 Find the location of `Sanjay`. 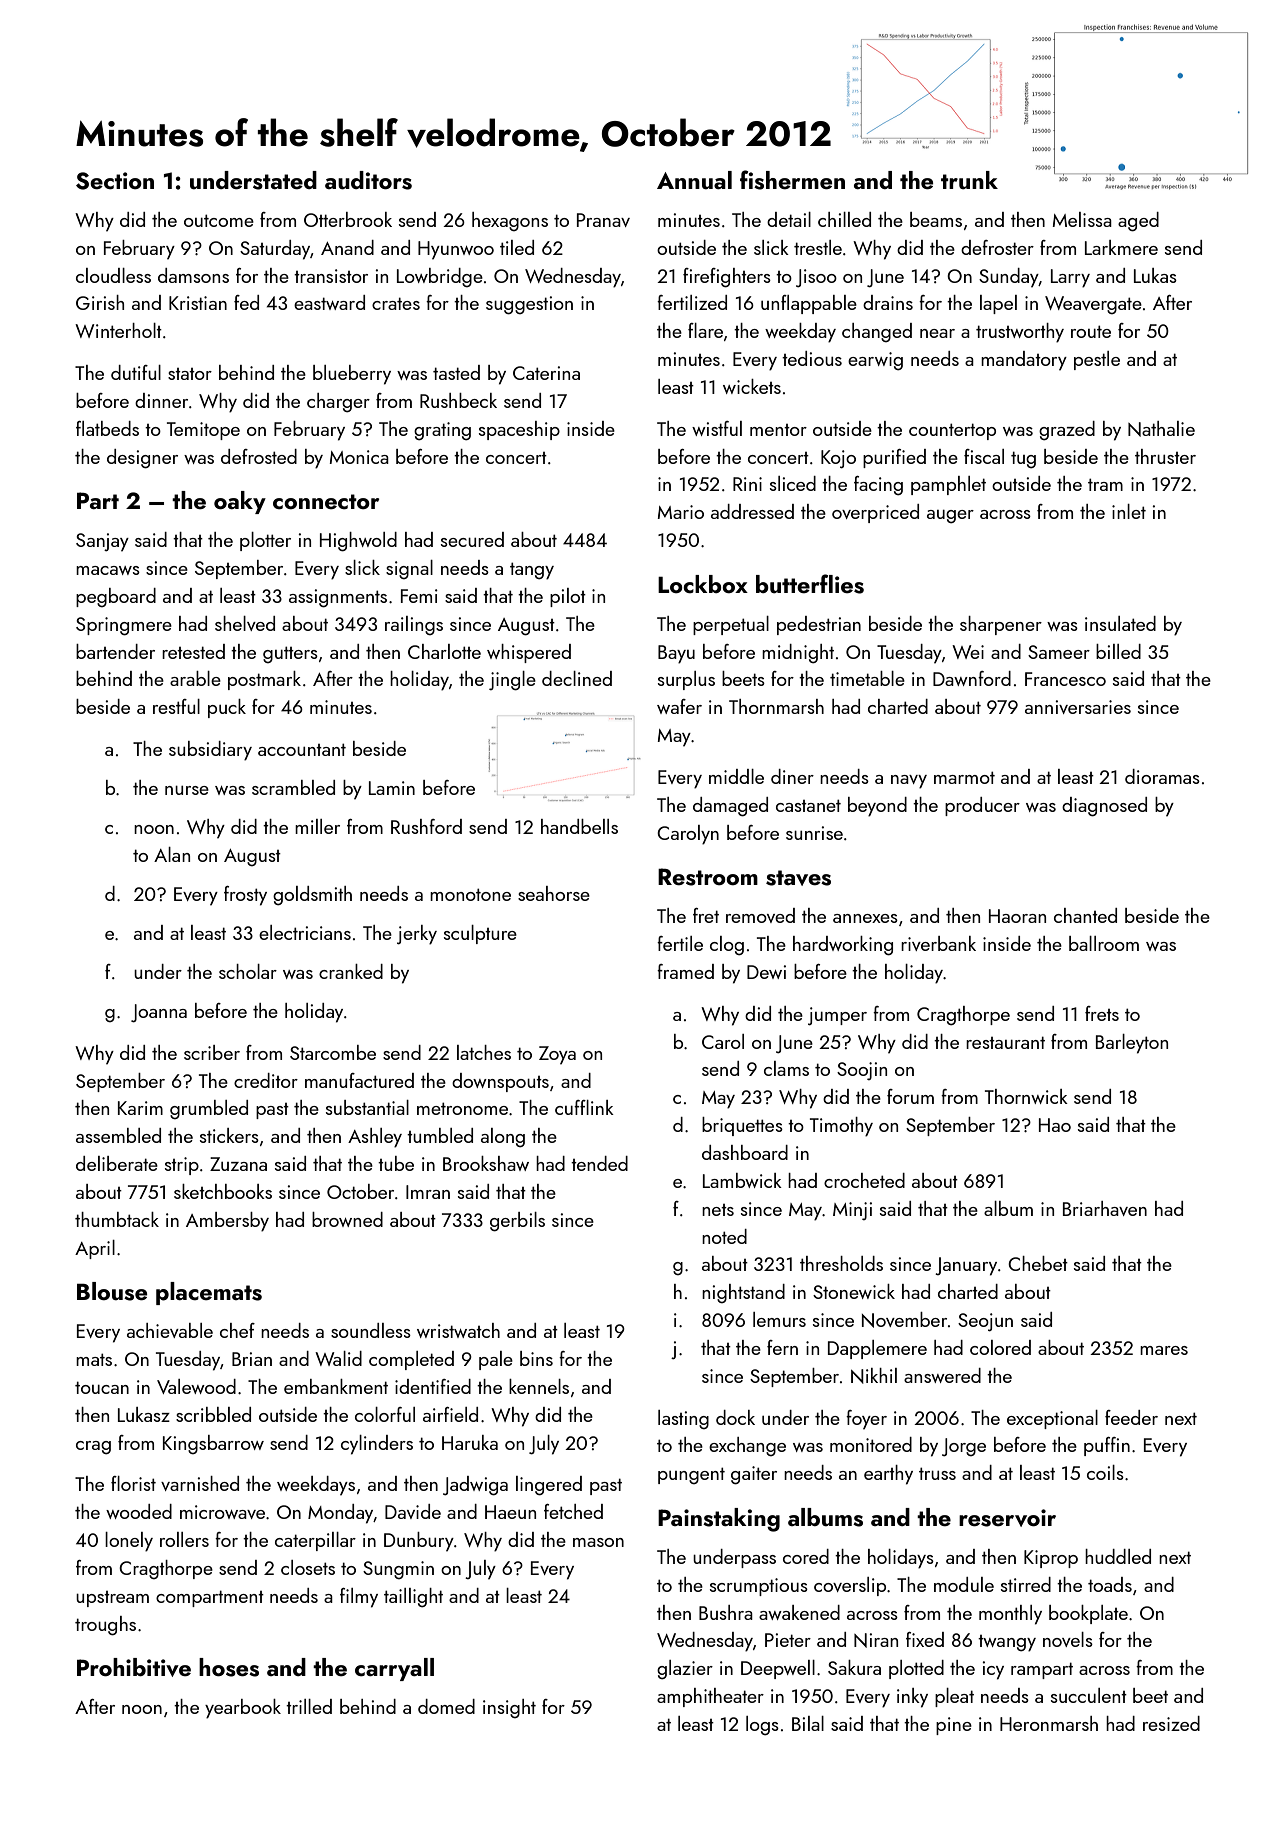

Sanjay is located at coordinates (102, 542).
